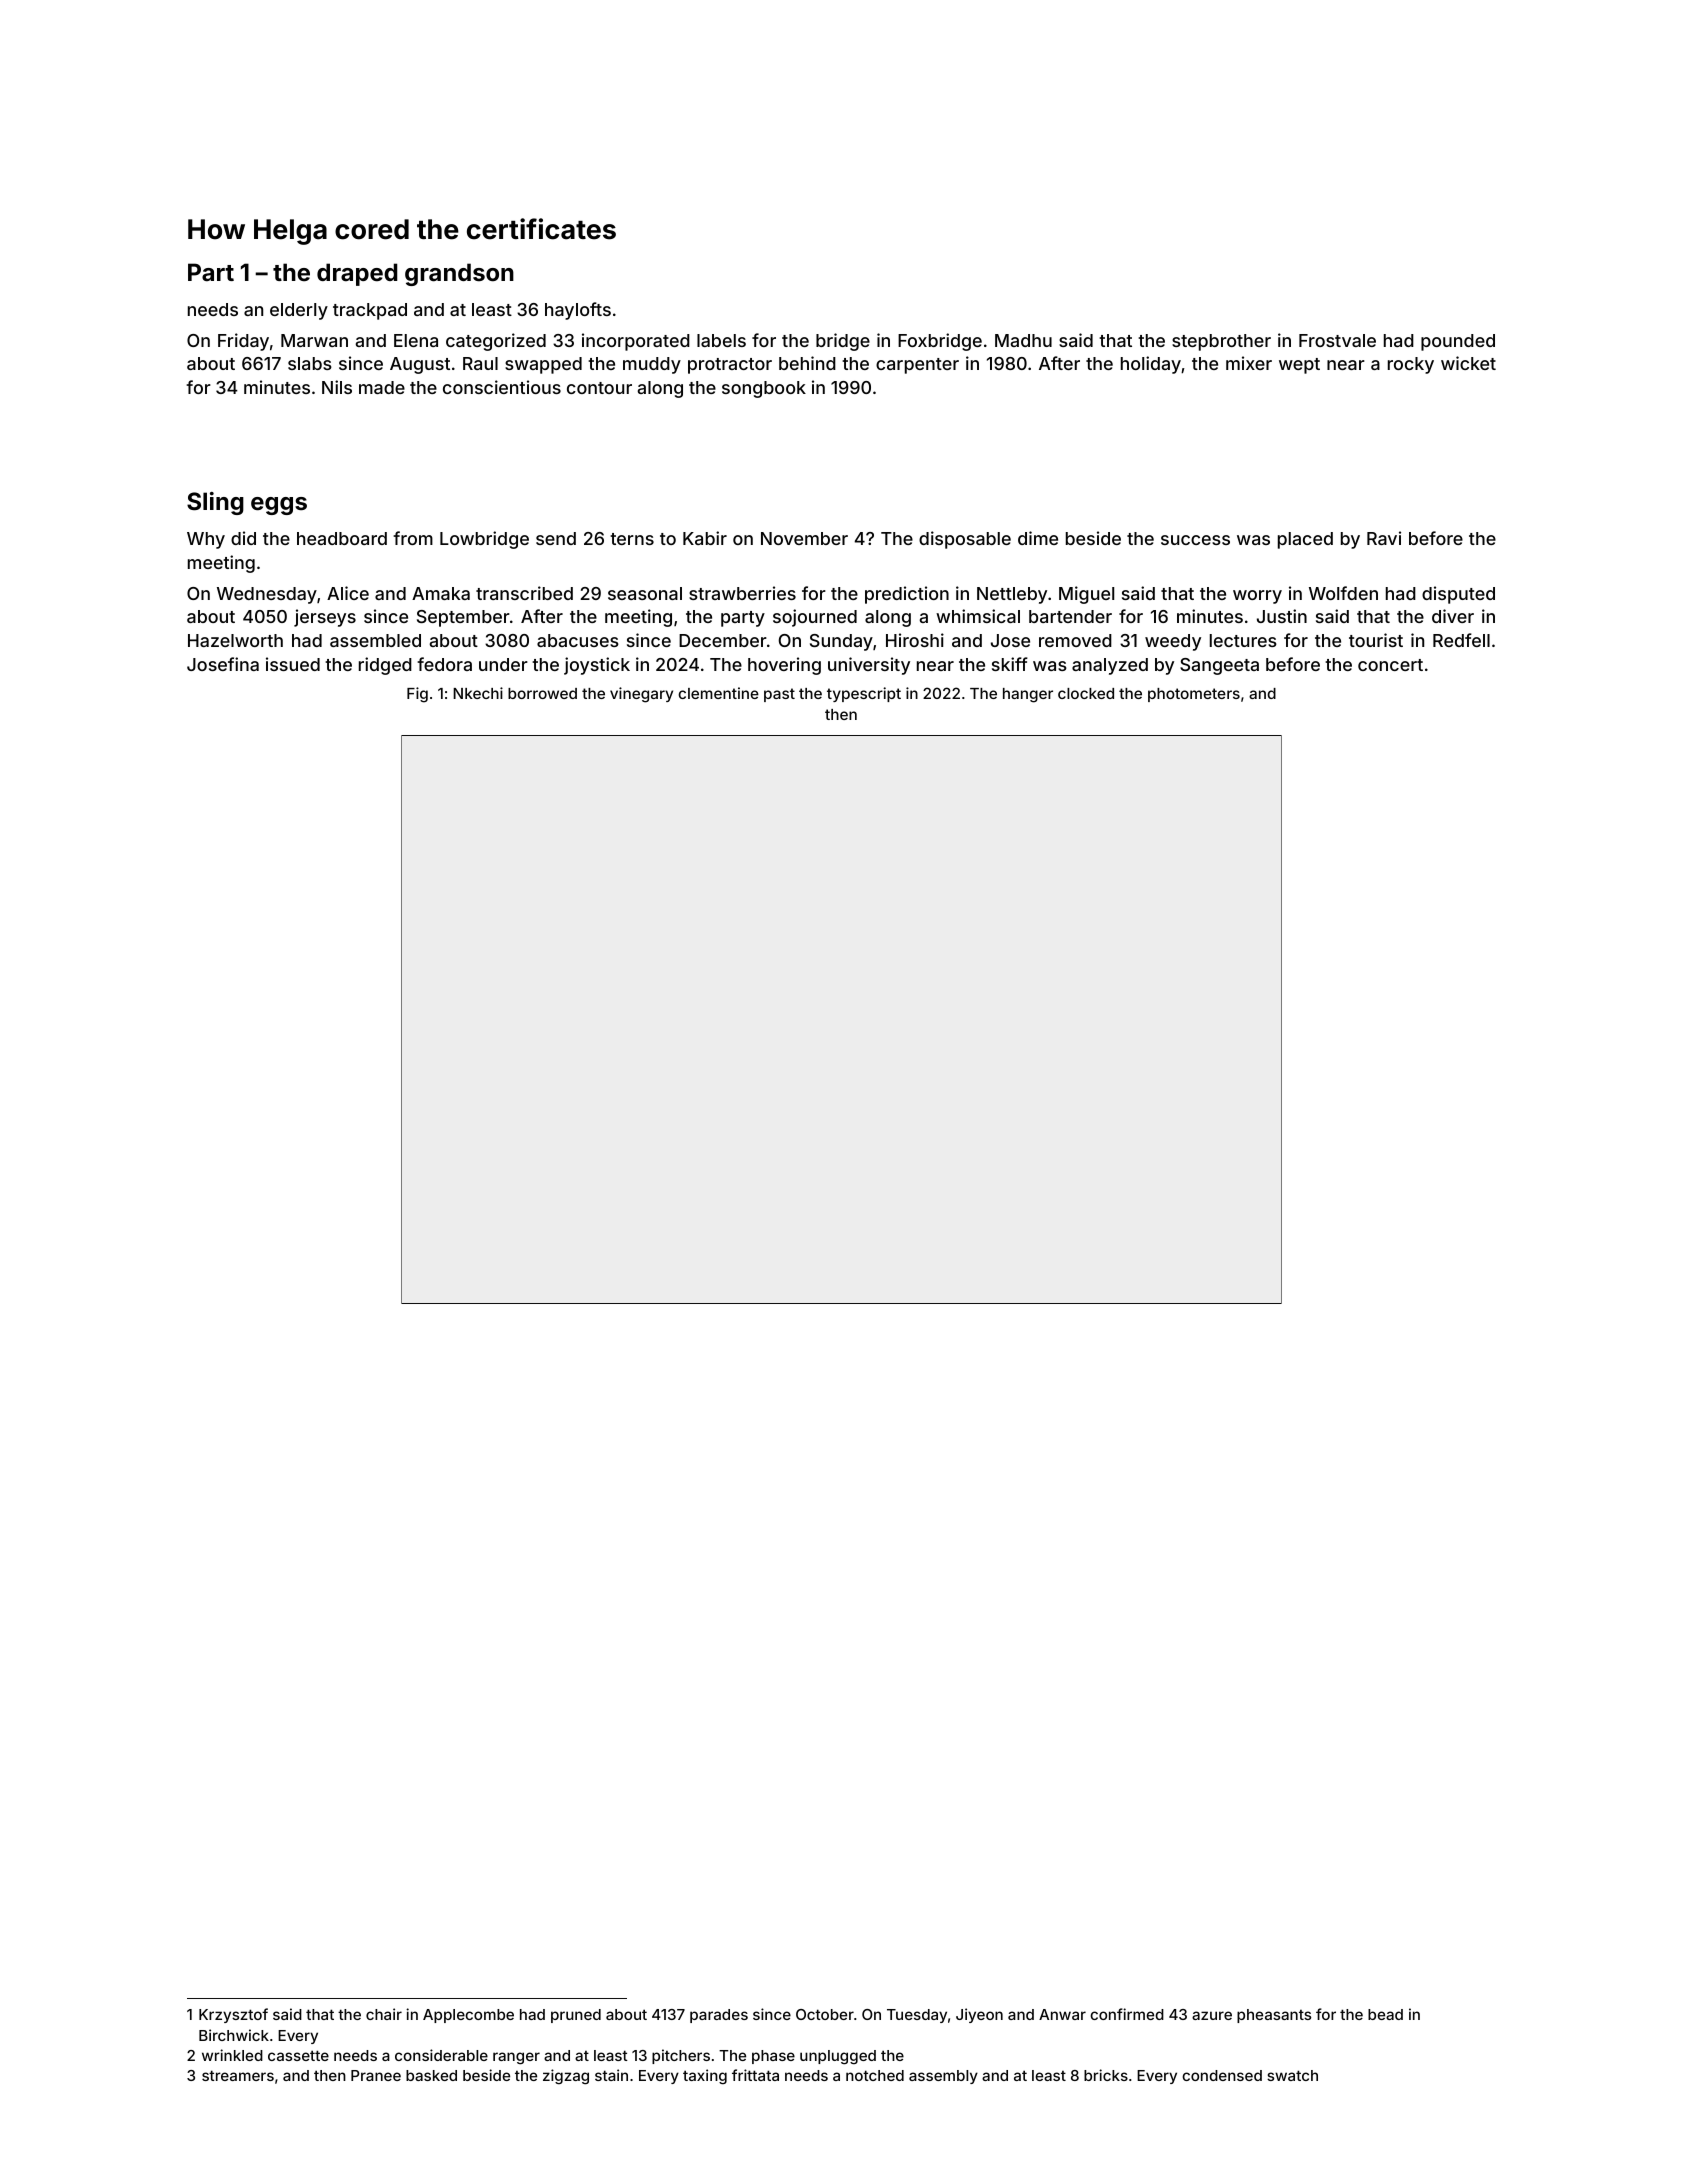 This screenshot has width=1683, height=2178. What do you see at coordinates (1390, 665) in the screenshot?
I see `concert` at bounding box center [1390, 665].
